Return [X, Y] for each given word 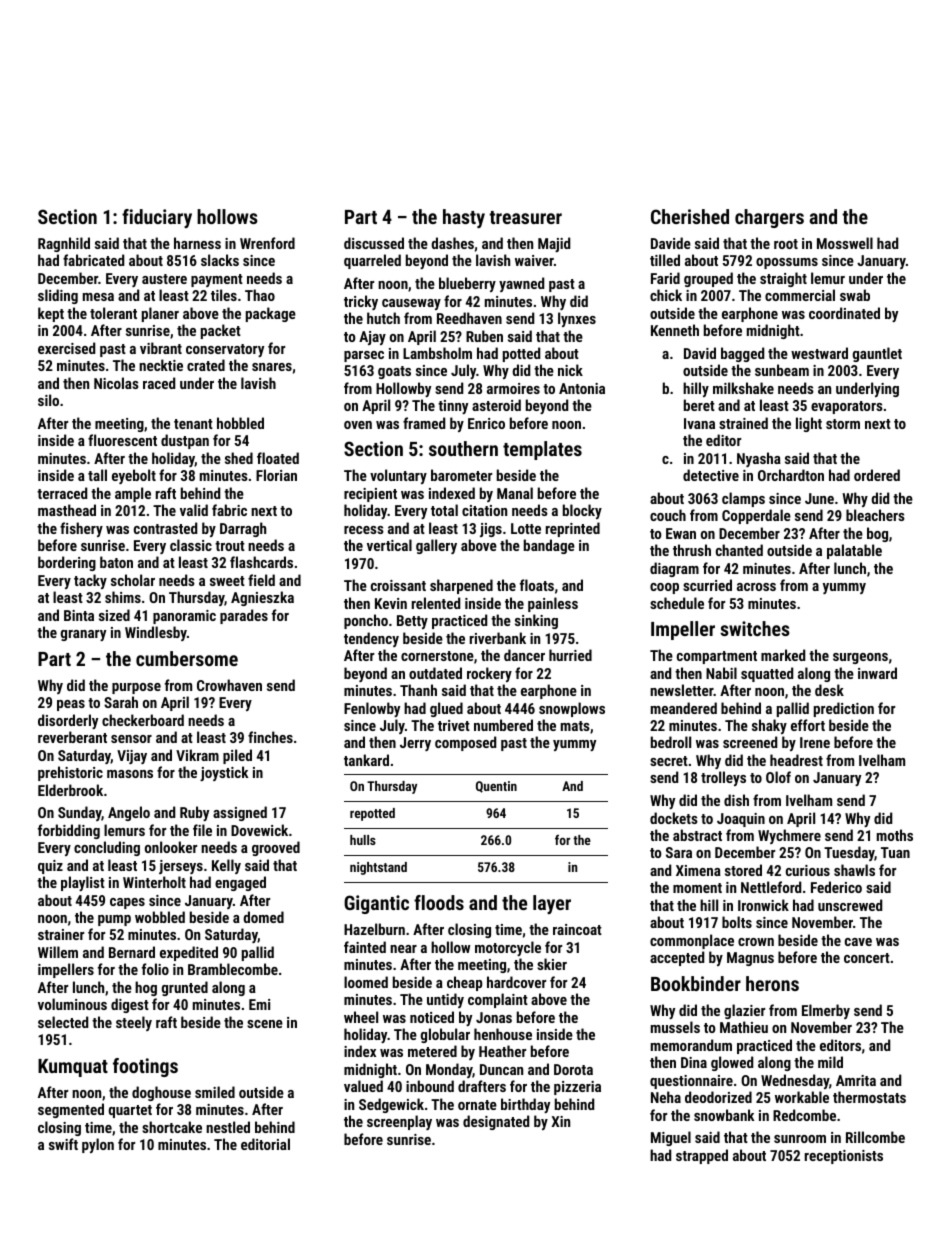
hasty [464, 218]
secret [669, 761]
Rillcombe [875, 1137]
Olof [778, 777]
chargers [769, 218]
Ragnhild [64, 244]
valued [363, 1086]
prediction [844, 709]
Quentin [496, 787]
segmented [71, 1110]
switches [755, 628]
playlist [83, 883]
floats [537, 585]
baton [116, 562]
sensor [131, 739]
